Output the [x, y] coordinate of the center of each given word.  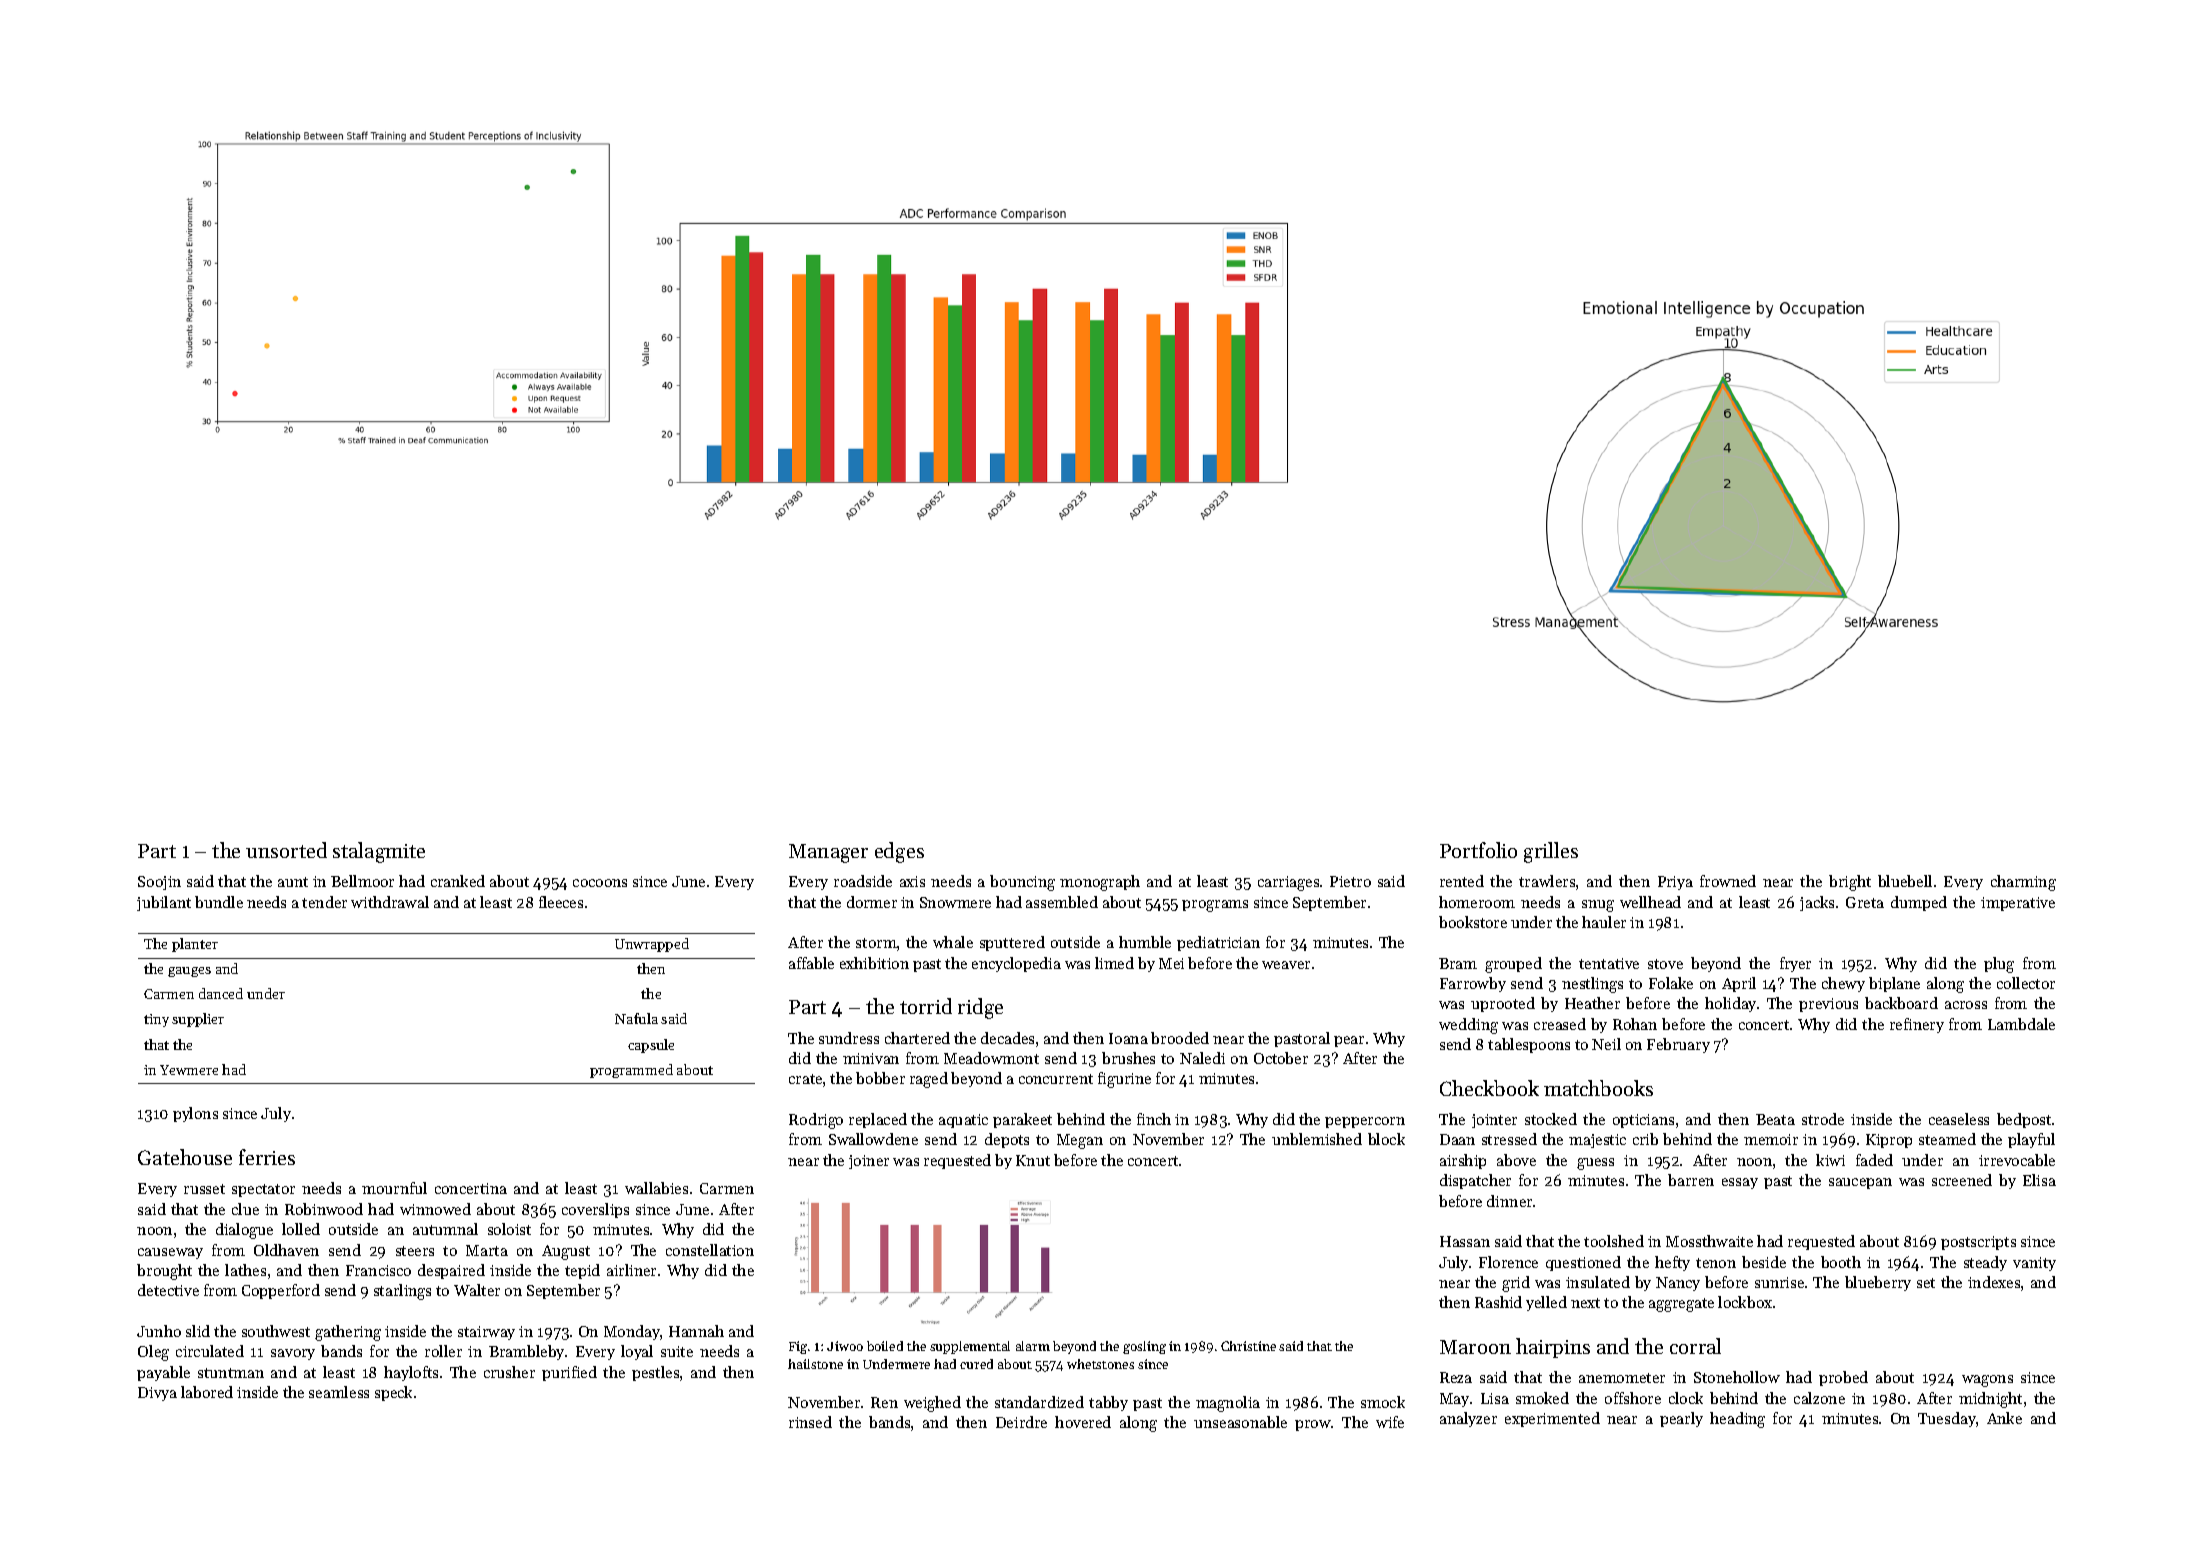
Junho [159, 1331]
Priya [1675, 883]
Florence [1508, 1262]
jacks [1817, 903]
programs [1215, 906]
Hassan [1465, 1241]
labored [207, 1392]
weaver [1286, 965]
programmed [631, 1071]
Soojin [159, 883]
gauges [189, 972]
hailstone [815, 1364]
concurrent [1056, 1079]
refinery [1917, 1025]
